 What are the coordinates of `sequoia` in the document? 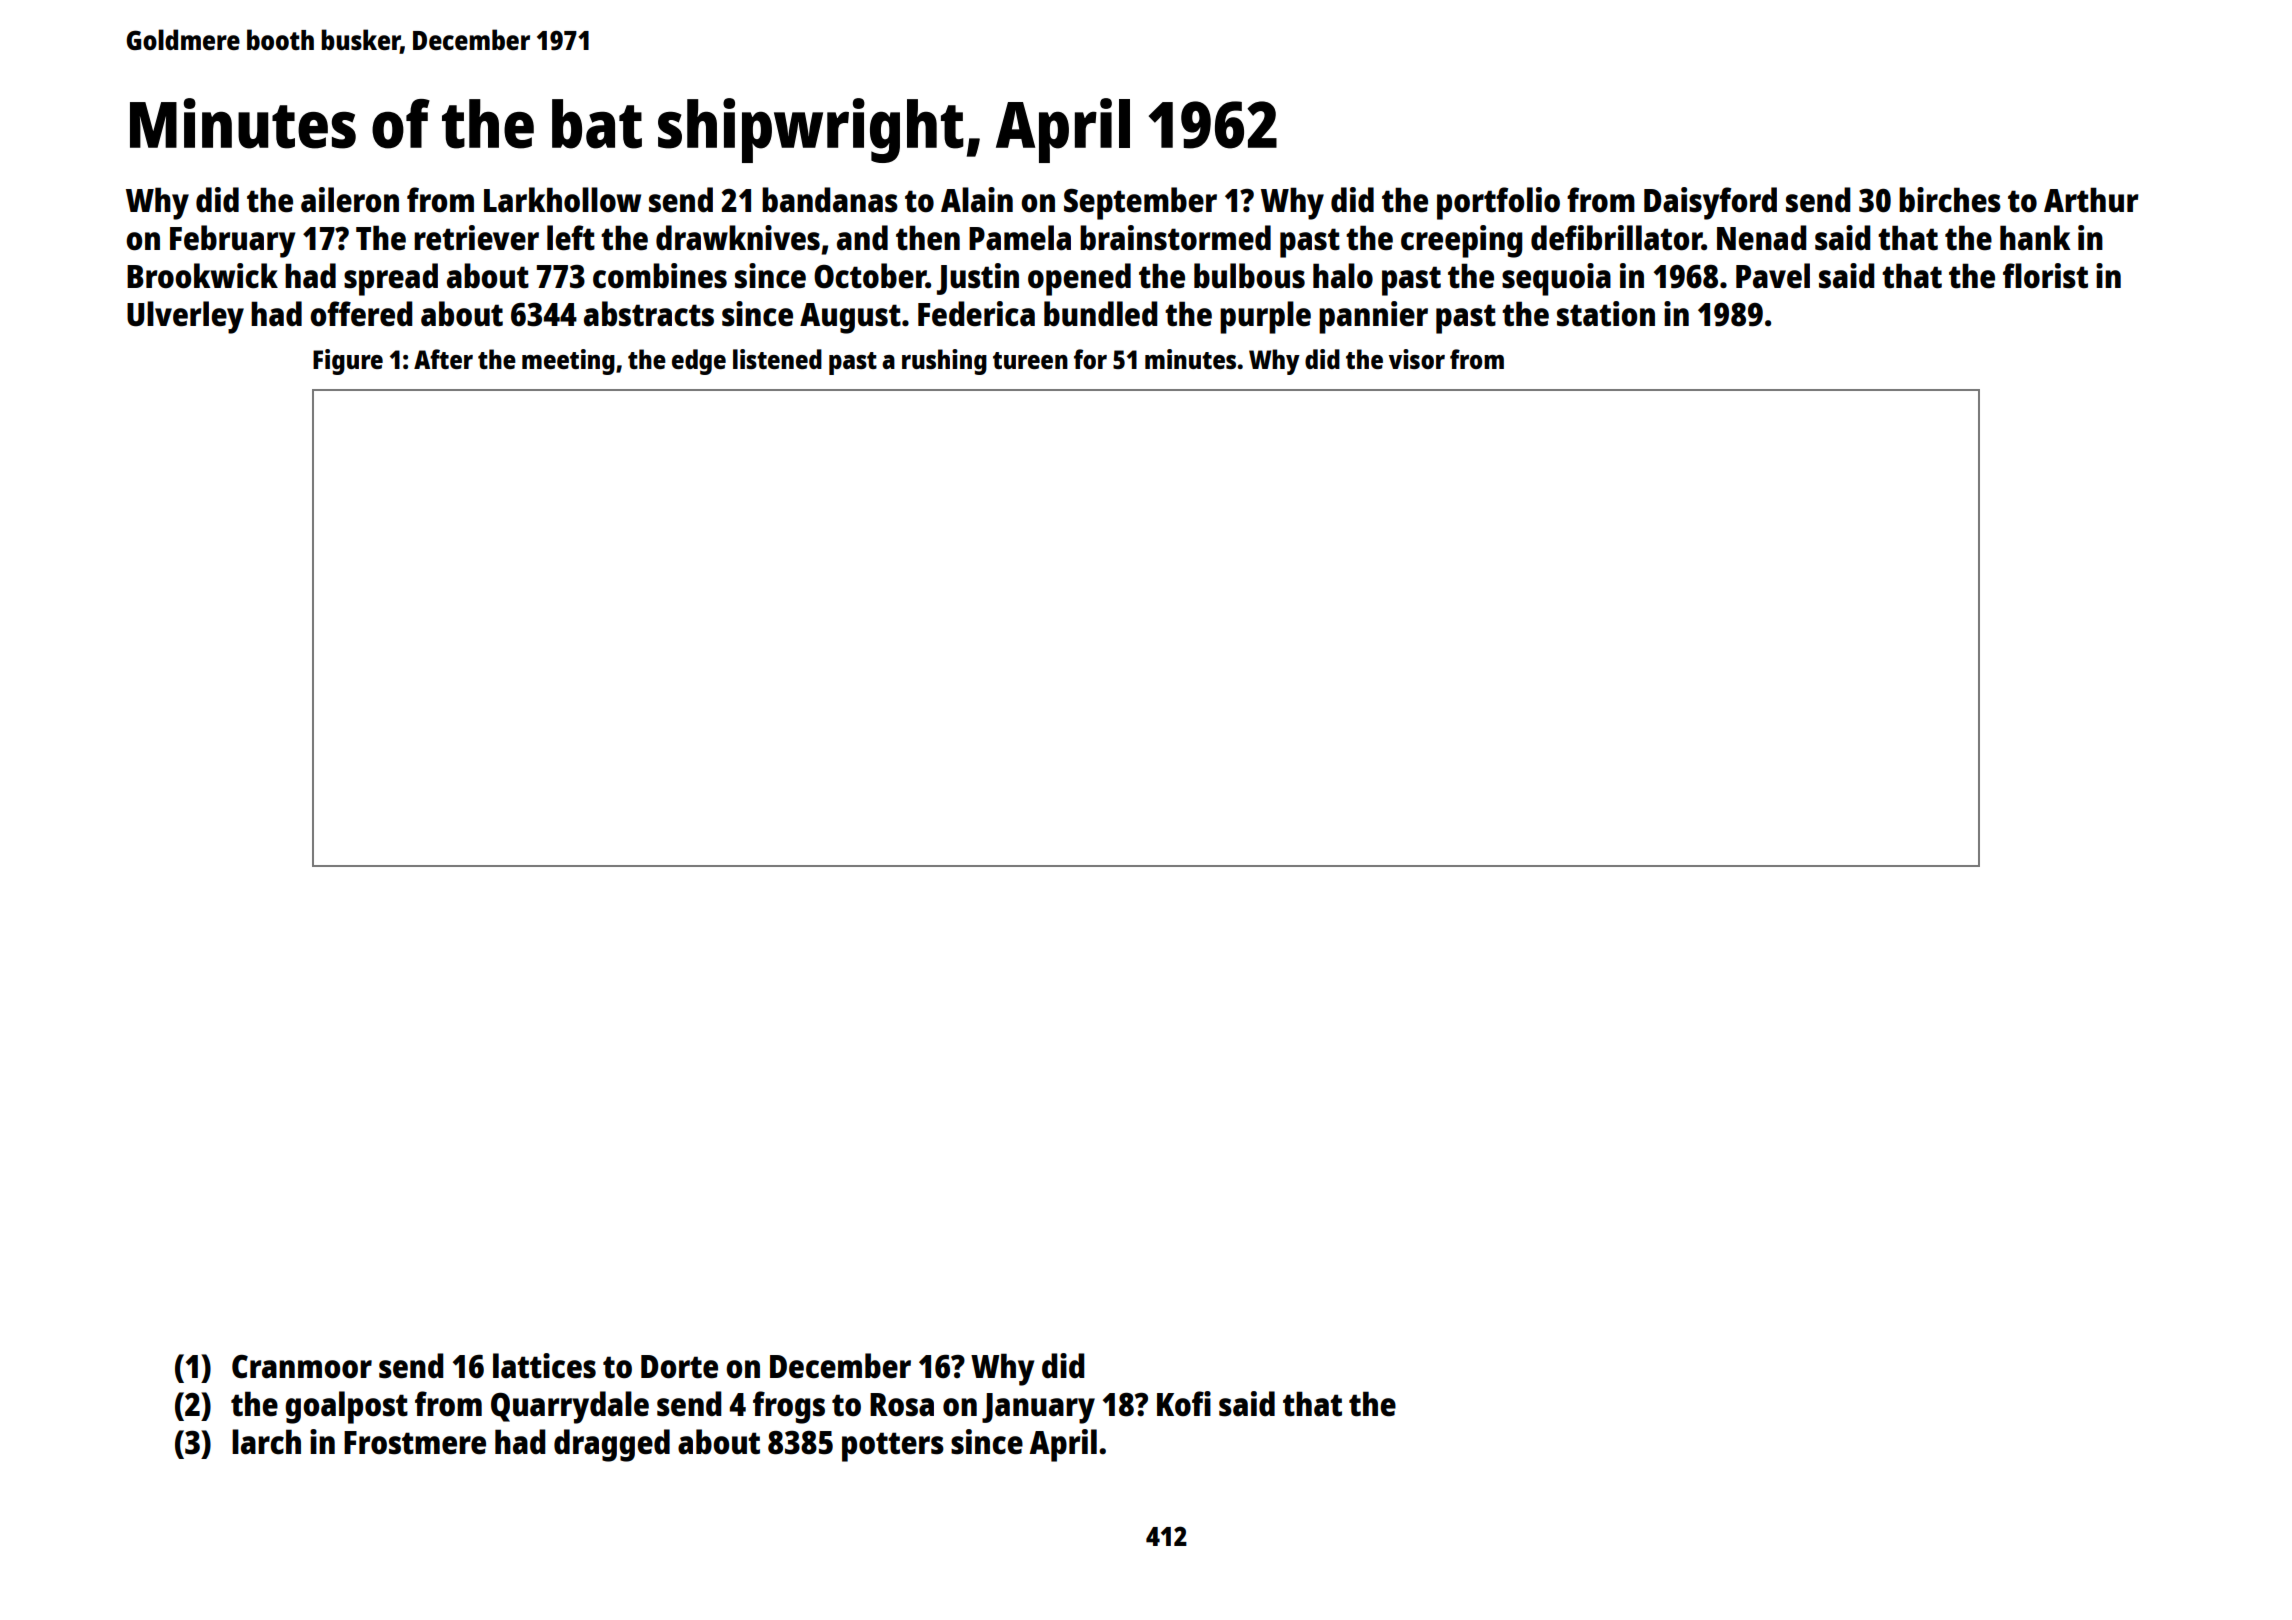 It's located at (1556, 279).
